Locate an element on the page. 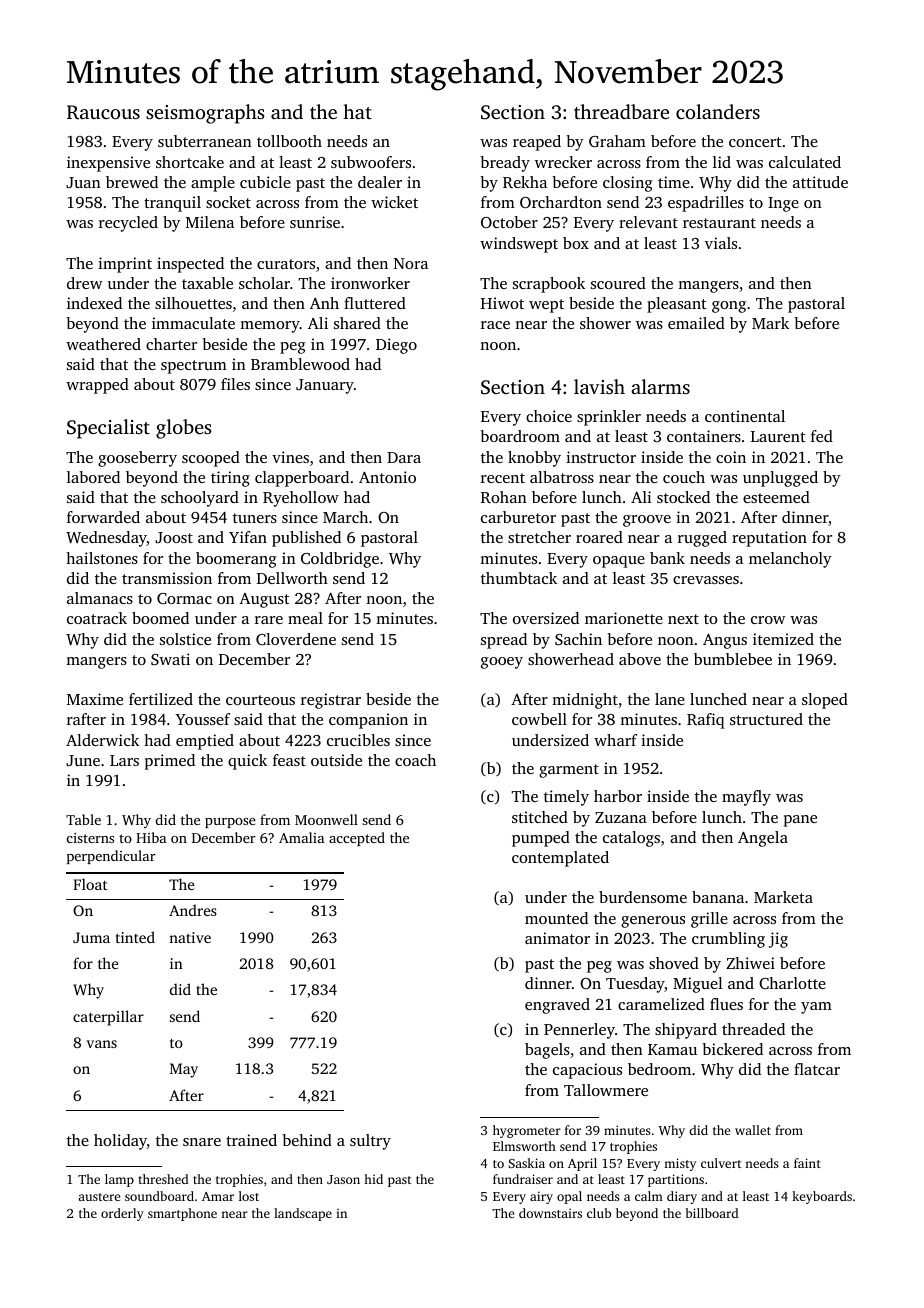  schoolyard is located at coordinates (200, 499).
